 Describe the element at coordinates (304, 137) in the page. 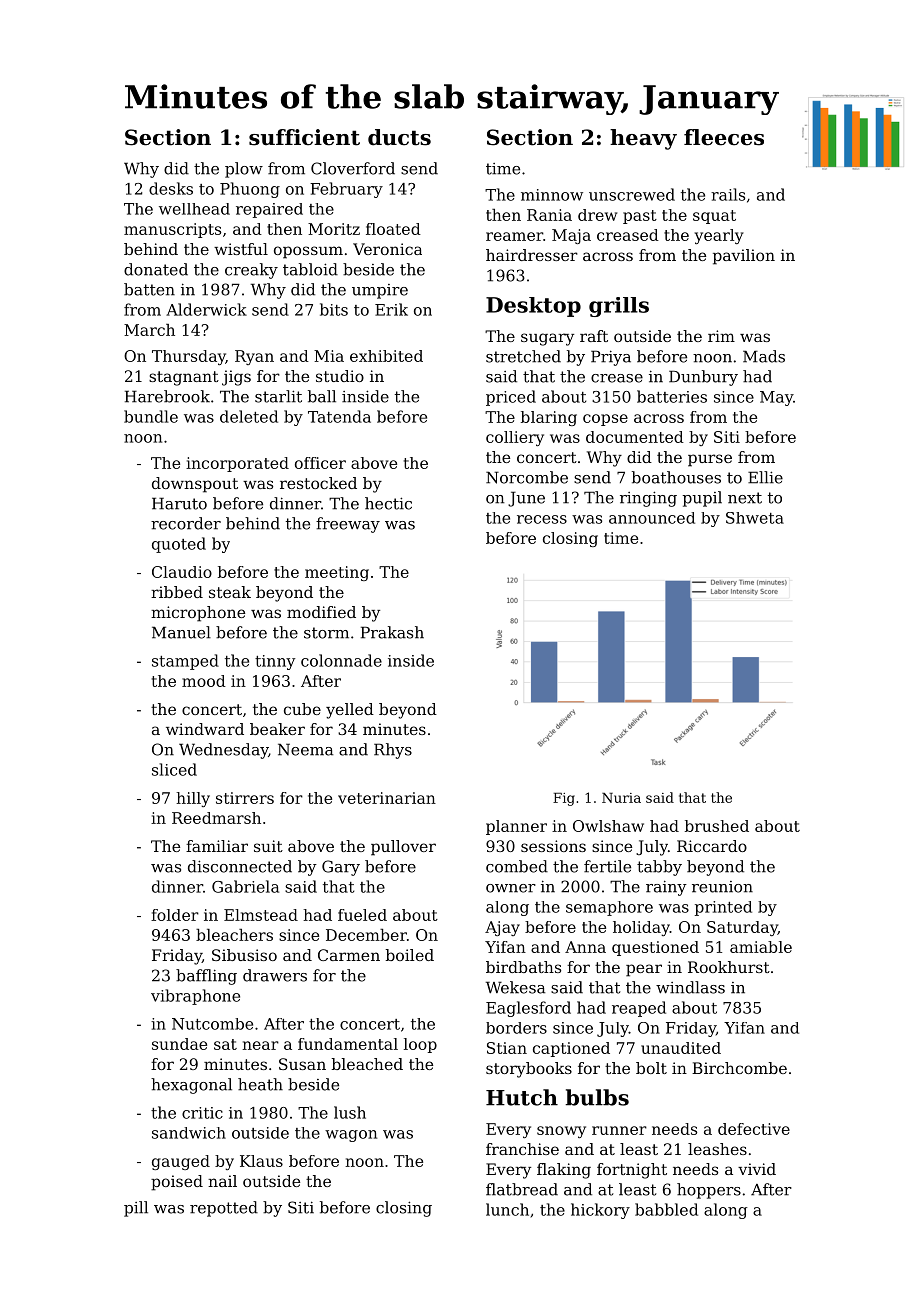

I see `sufficient` at that location.
